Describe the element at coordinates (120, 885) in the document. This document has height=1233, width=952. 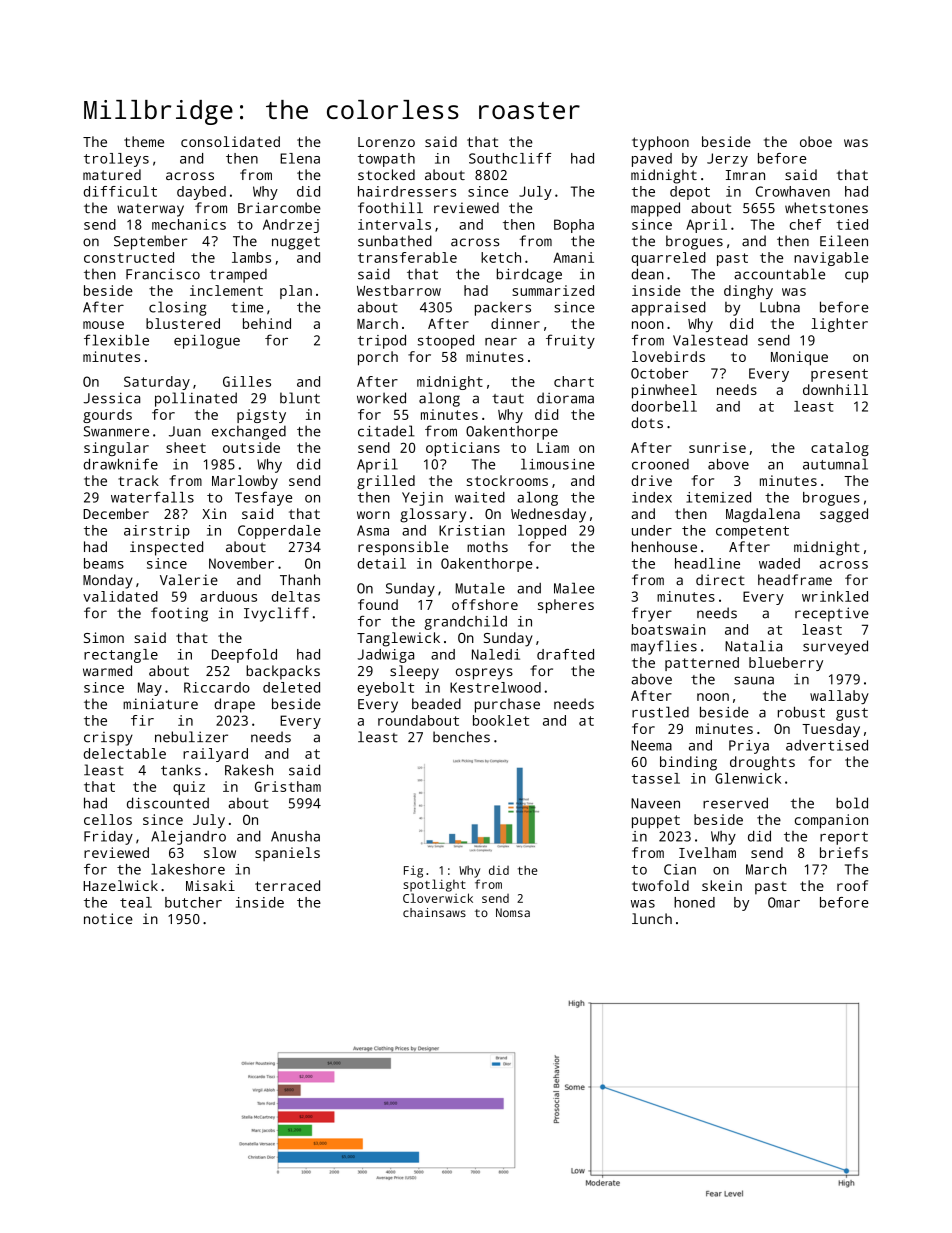
I see `Hazelwick` at that location.
